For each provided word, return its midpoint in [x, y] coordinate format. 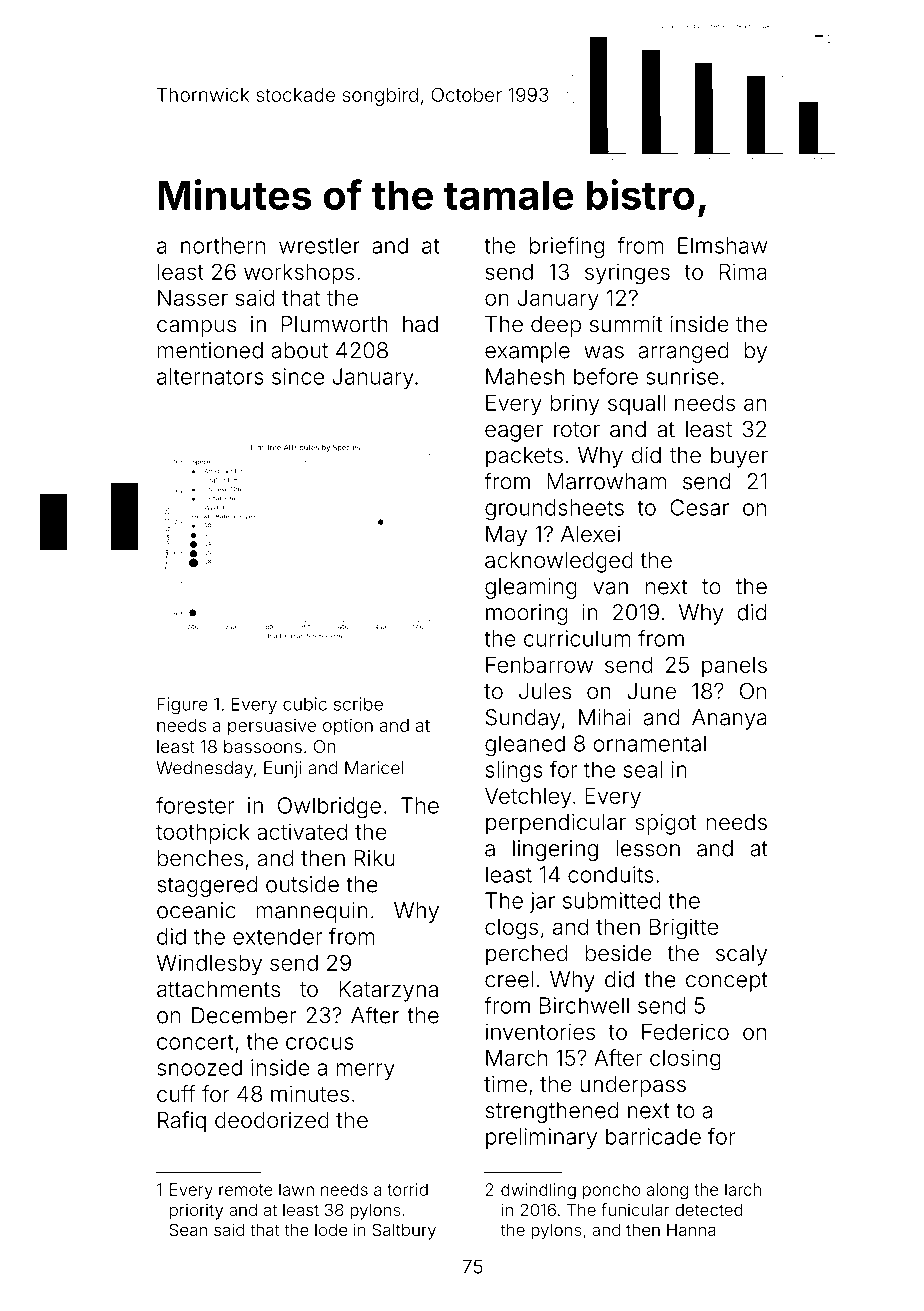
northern [223, 245]
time [505, 1084]
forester [195, 805]
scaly [741, 955]
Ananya [729, 719]
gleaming [531, 588]
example [527, 352]
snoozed [199, 1067]
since [298, 376]
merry [366, 1071]
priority [196, 1211]
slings [514, 771]
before [606, 376]
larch [743, 1189]
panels [734, 667]
